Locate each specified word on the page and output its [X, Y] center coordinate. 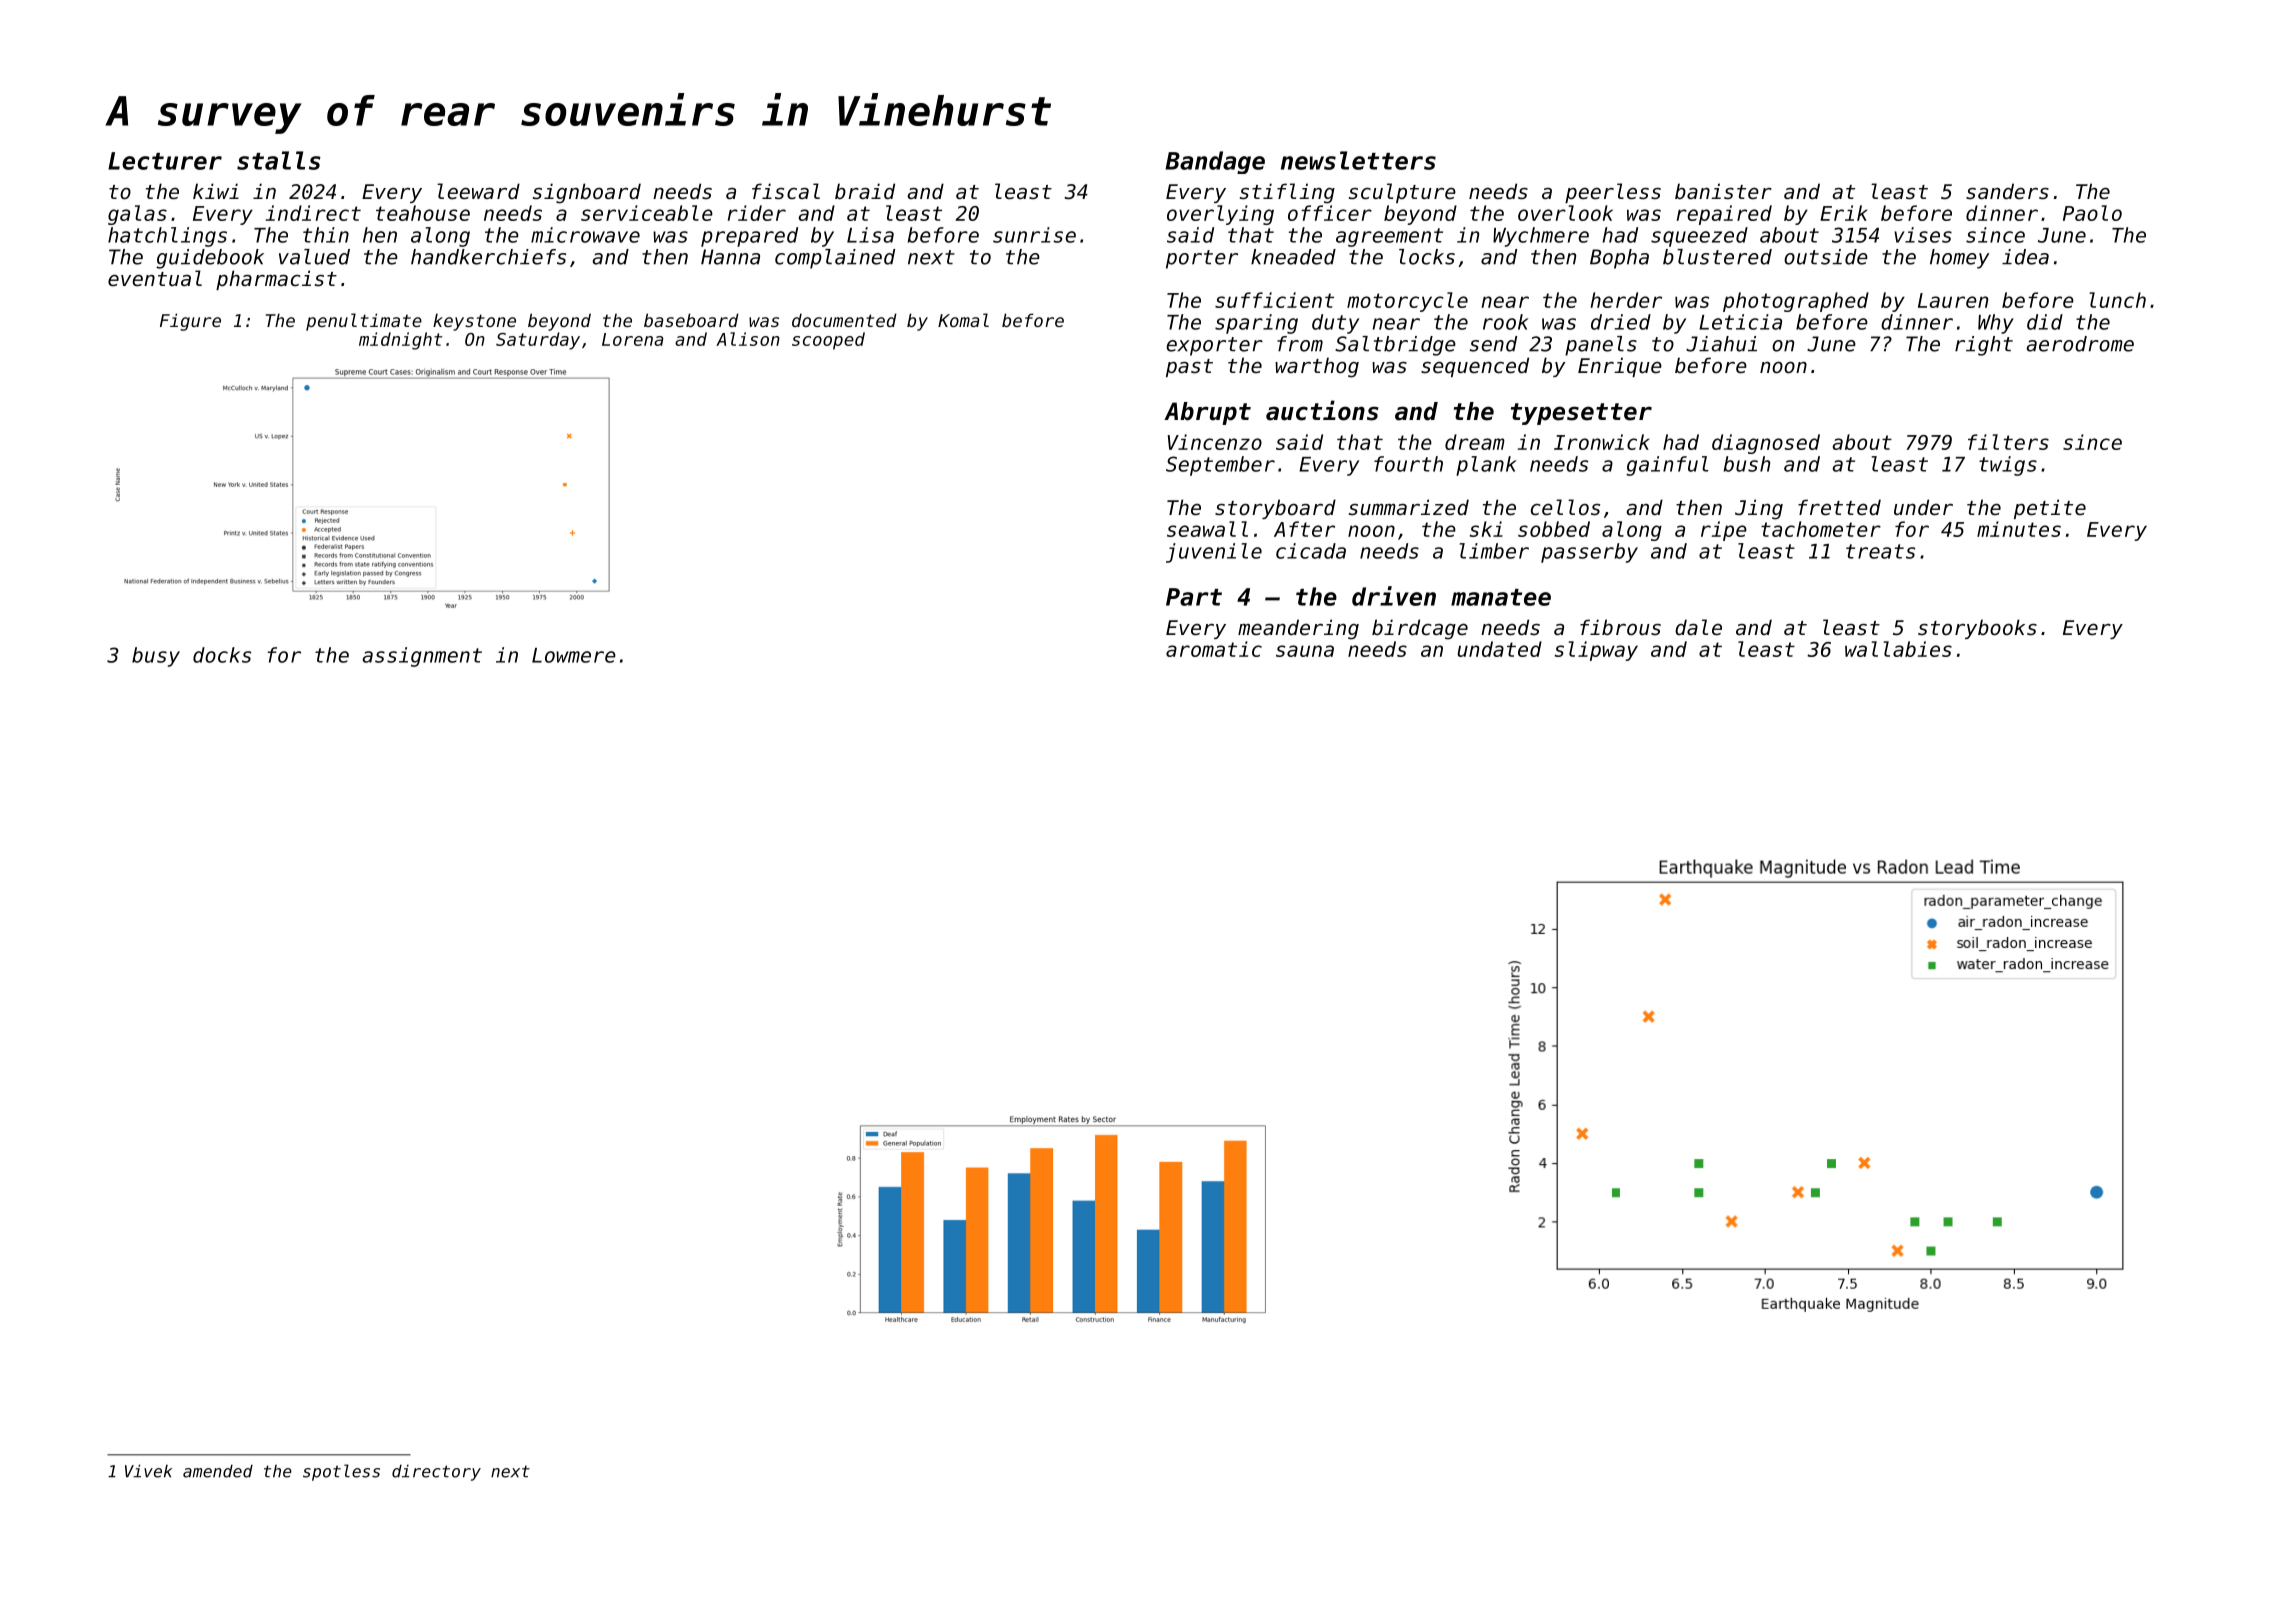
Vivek [148, 1471]
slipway [1596, 651]
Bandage [1215, 162]
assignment [422, 657]
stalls [279, 160]
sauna [1305, 651]
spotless [341, 1472]
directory [436, 1472]
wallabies [1898, 649]
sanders [2007, 191]
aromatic [1214, 649]
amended [218, 1471]
